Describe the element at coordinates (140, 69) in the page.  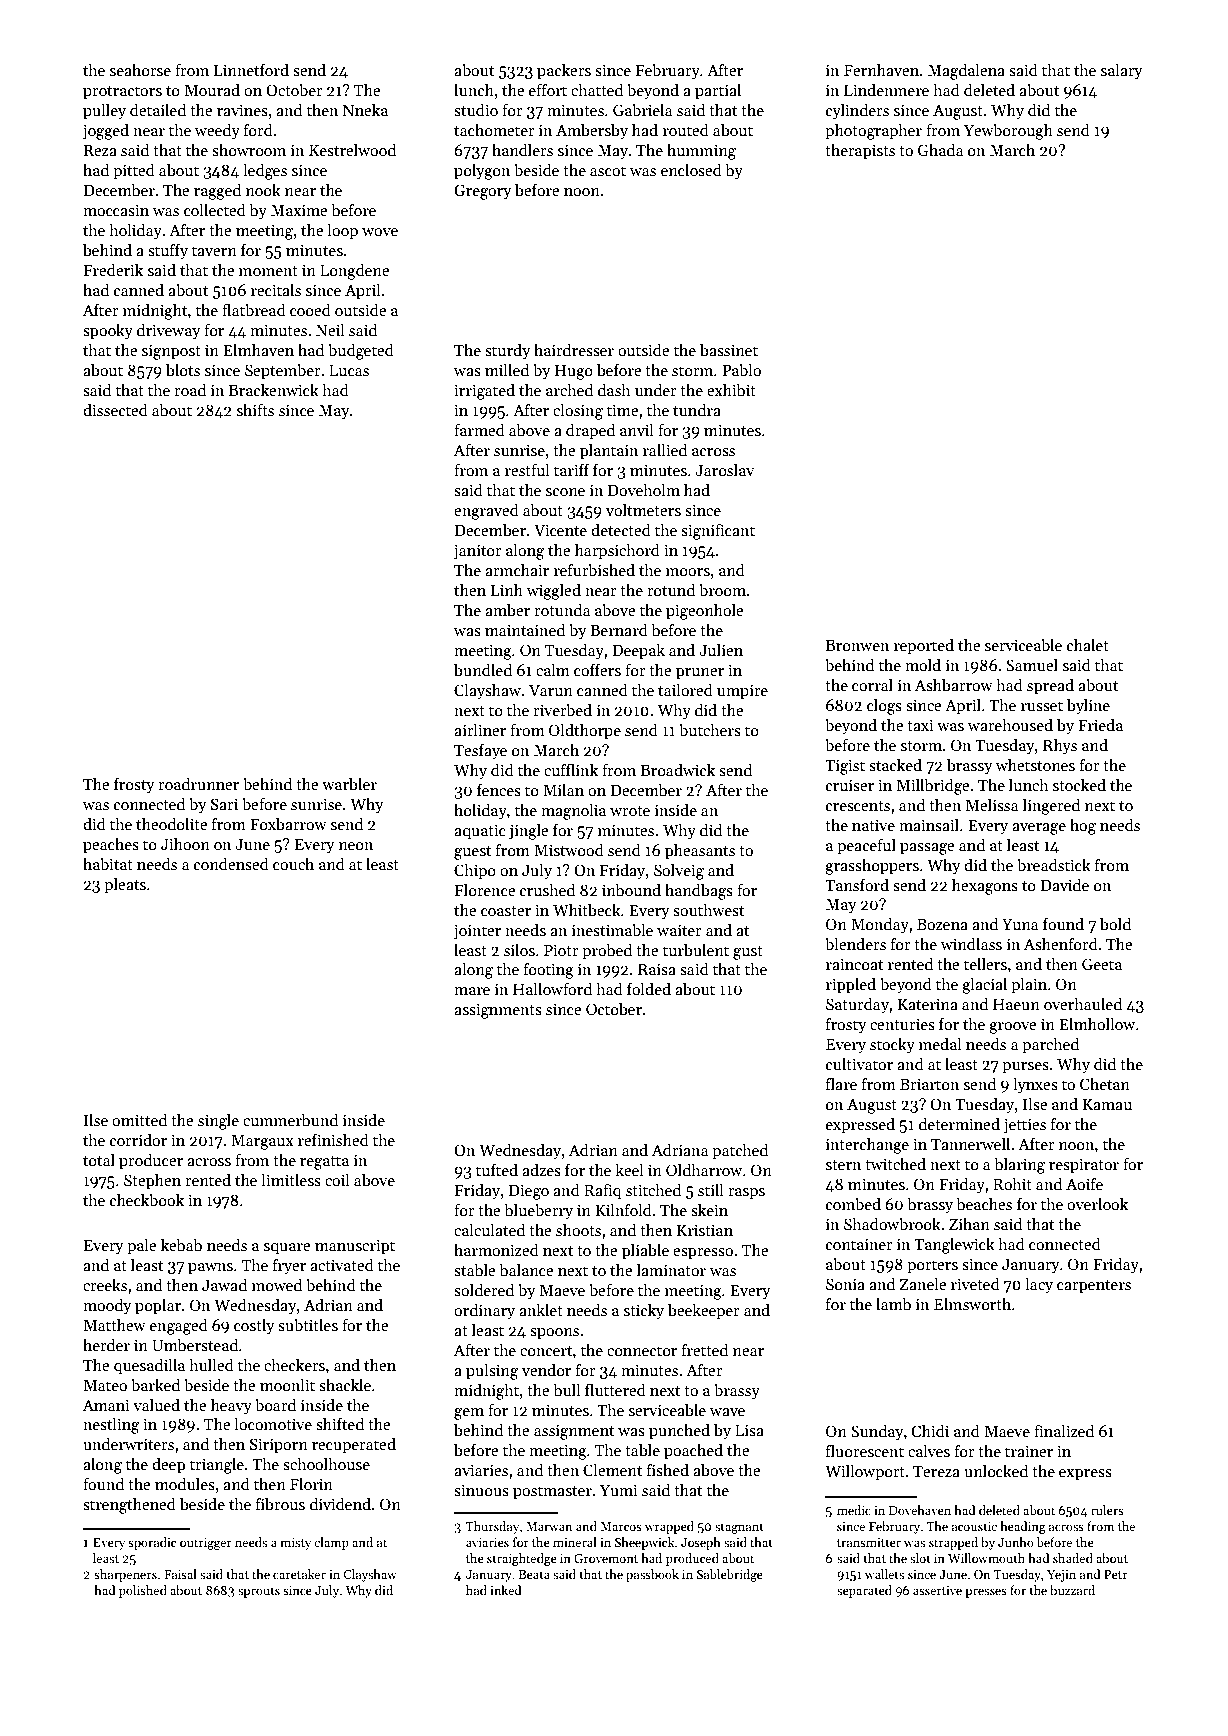
I see `seahorse` at that location.
